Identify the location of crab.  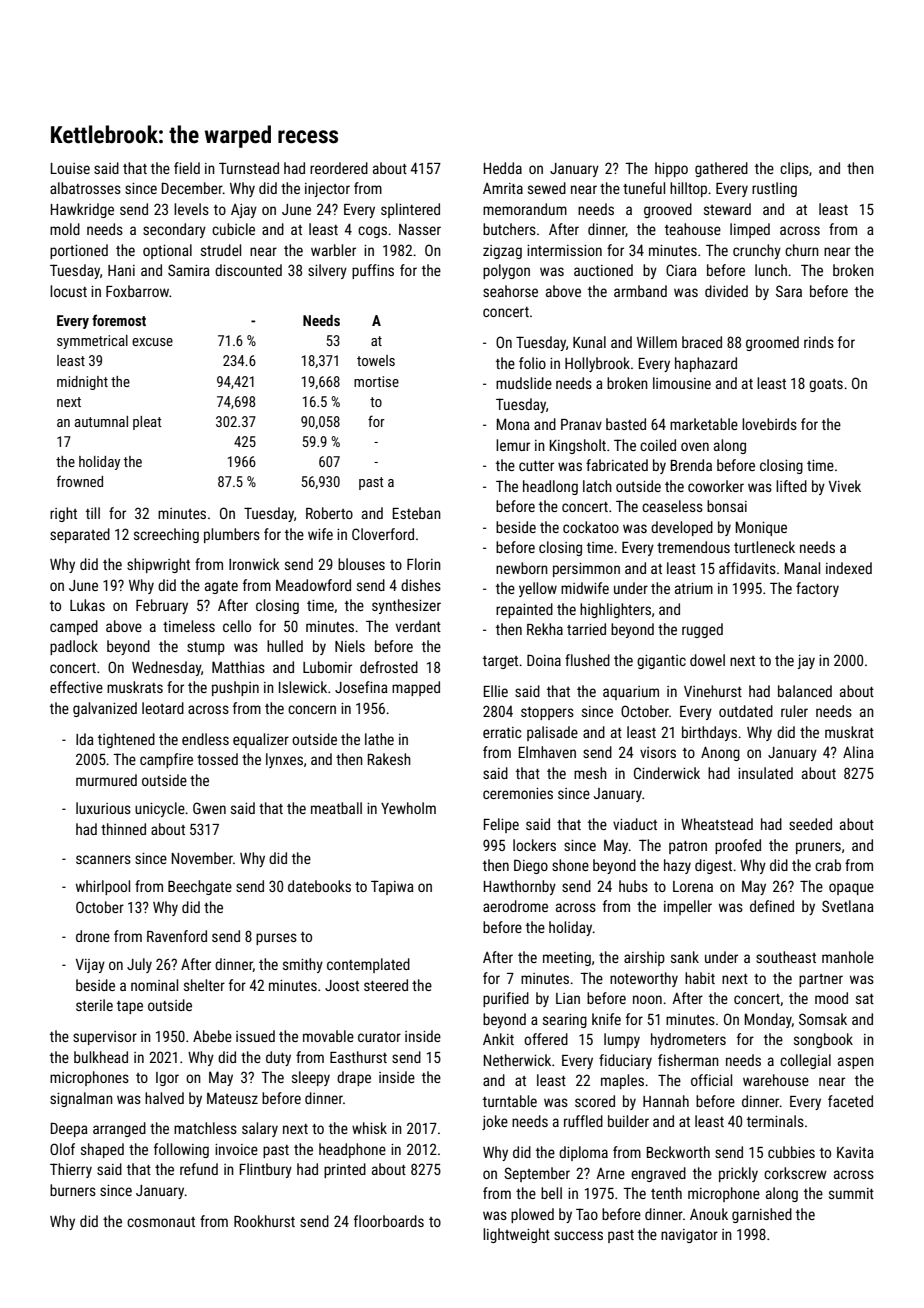
(828, 865).
